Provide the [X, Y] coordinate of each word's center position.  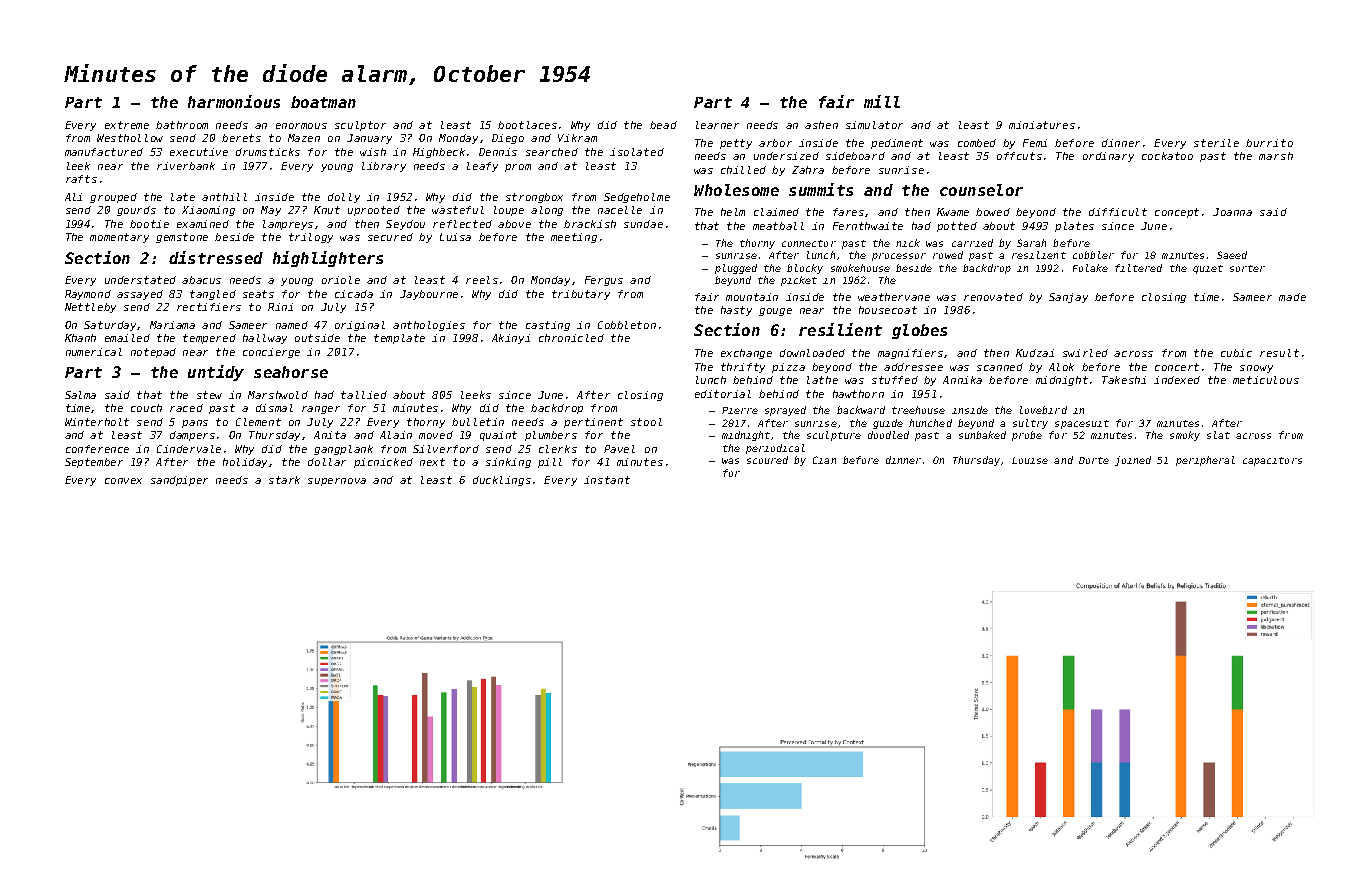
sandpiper [179, 481]
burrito [1269, 143]
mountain [752, 297]
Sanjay [1068, 298]
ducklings [502, 481]
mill [882, 101]
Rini [280, 307]
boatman [323, 102]
